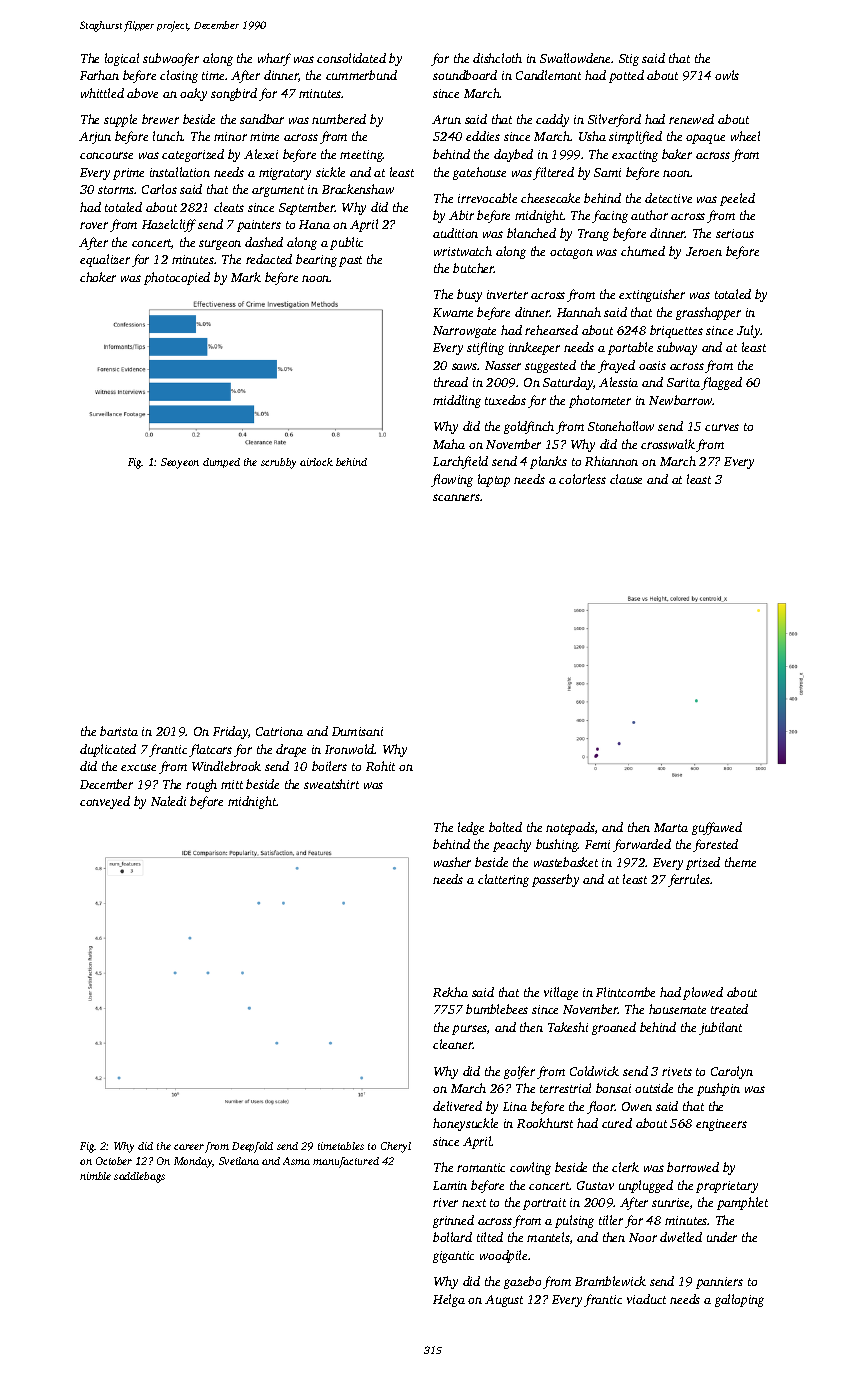 This screenshot has height=1400, width=849. I want to click on career, so click(189, 1147).
